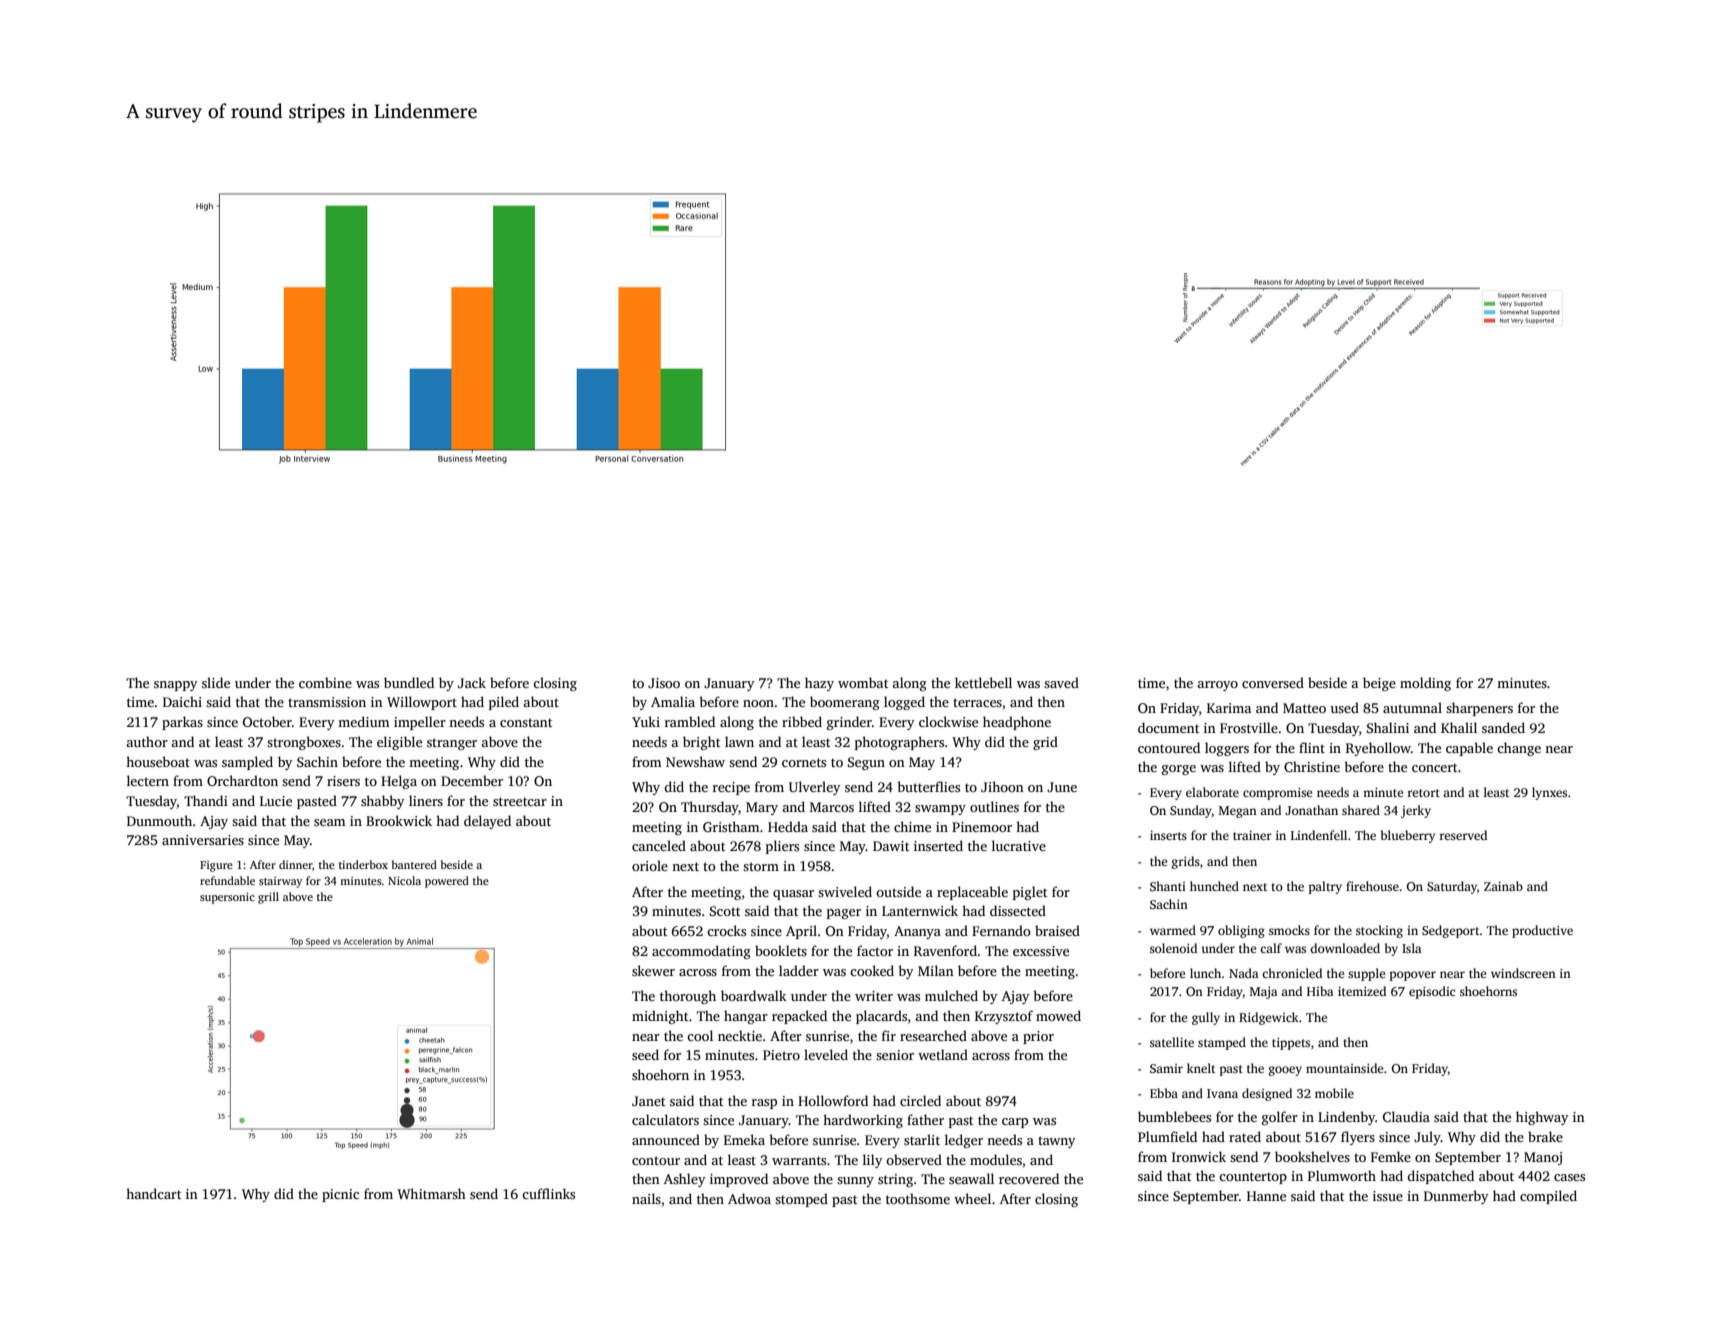 This screenshot has width=1716, height=1326. I want to click on handcart, so click(154, 1193).
